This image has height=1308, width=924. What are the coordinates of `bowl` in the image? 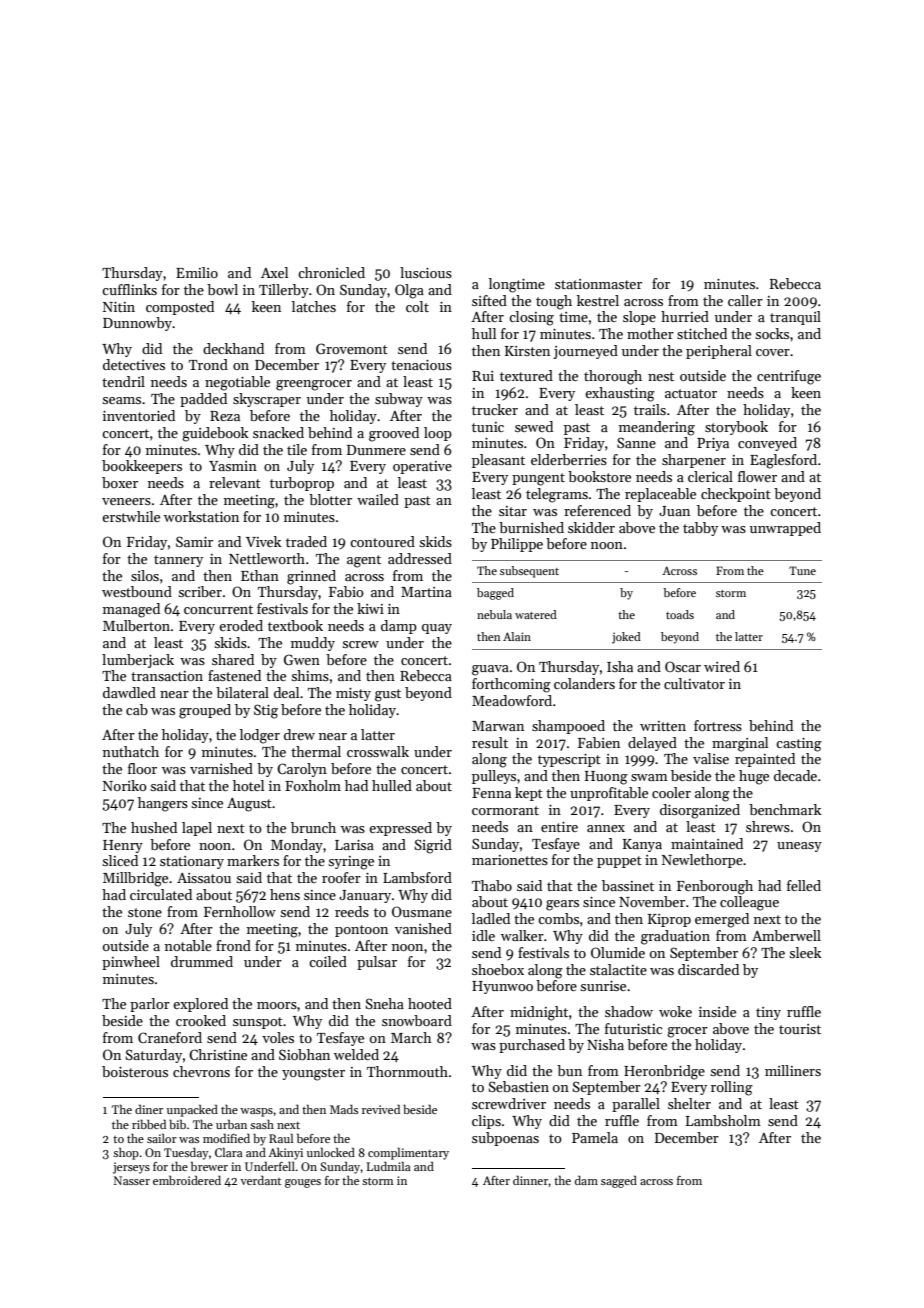 It's located at (222, 289).
